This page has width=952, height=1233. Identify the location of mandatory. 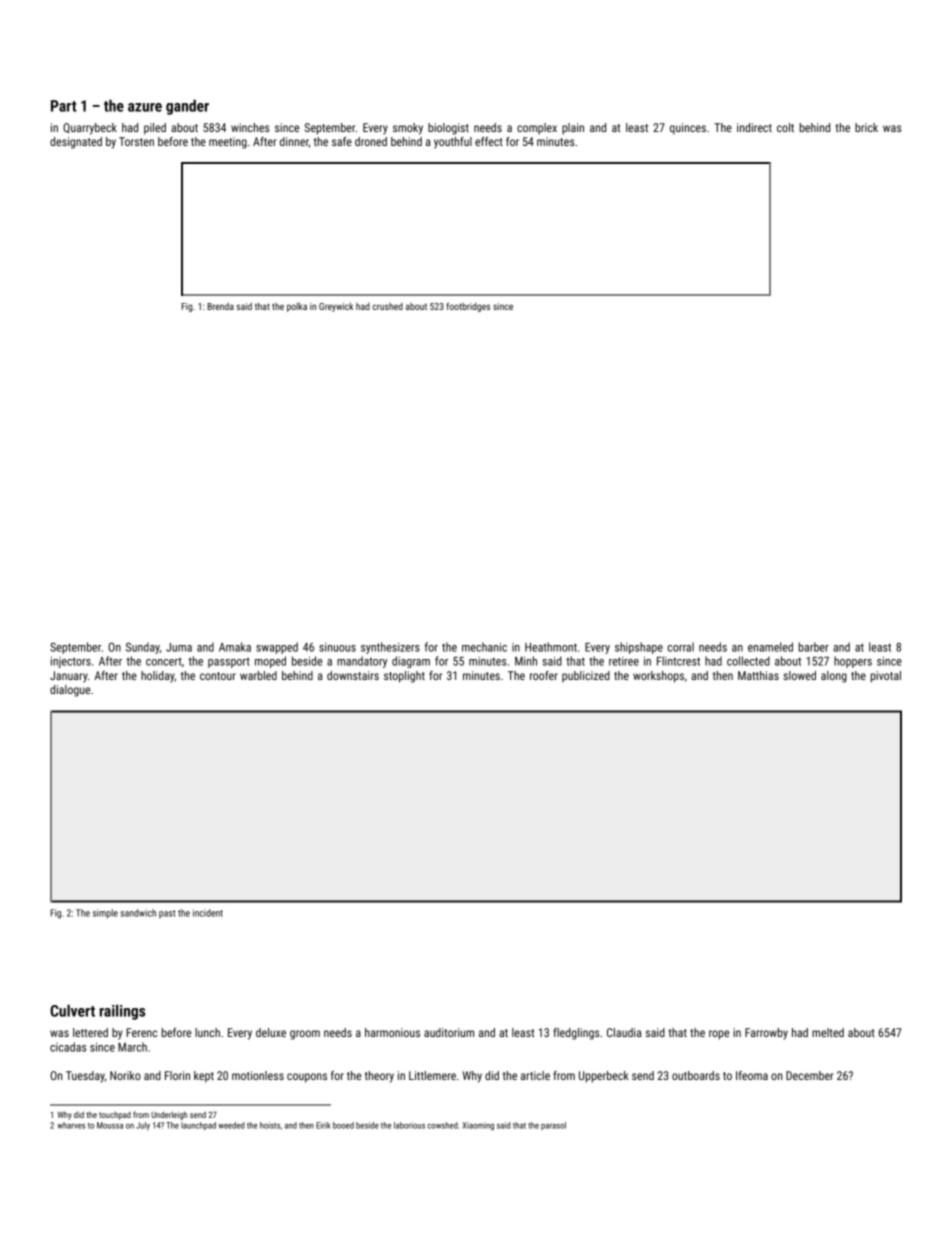
(362, 662).
